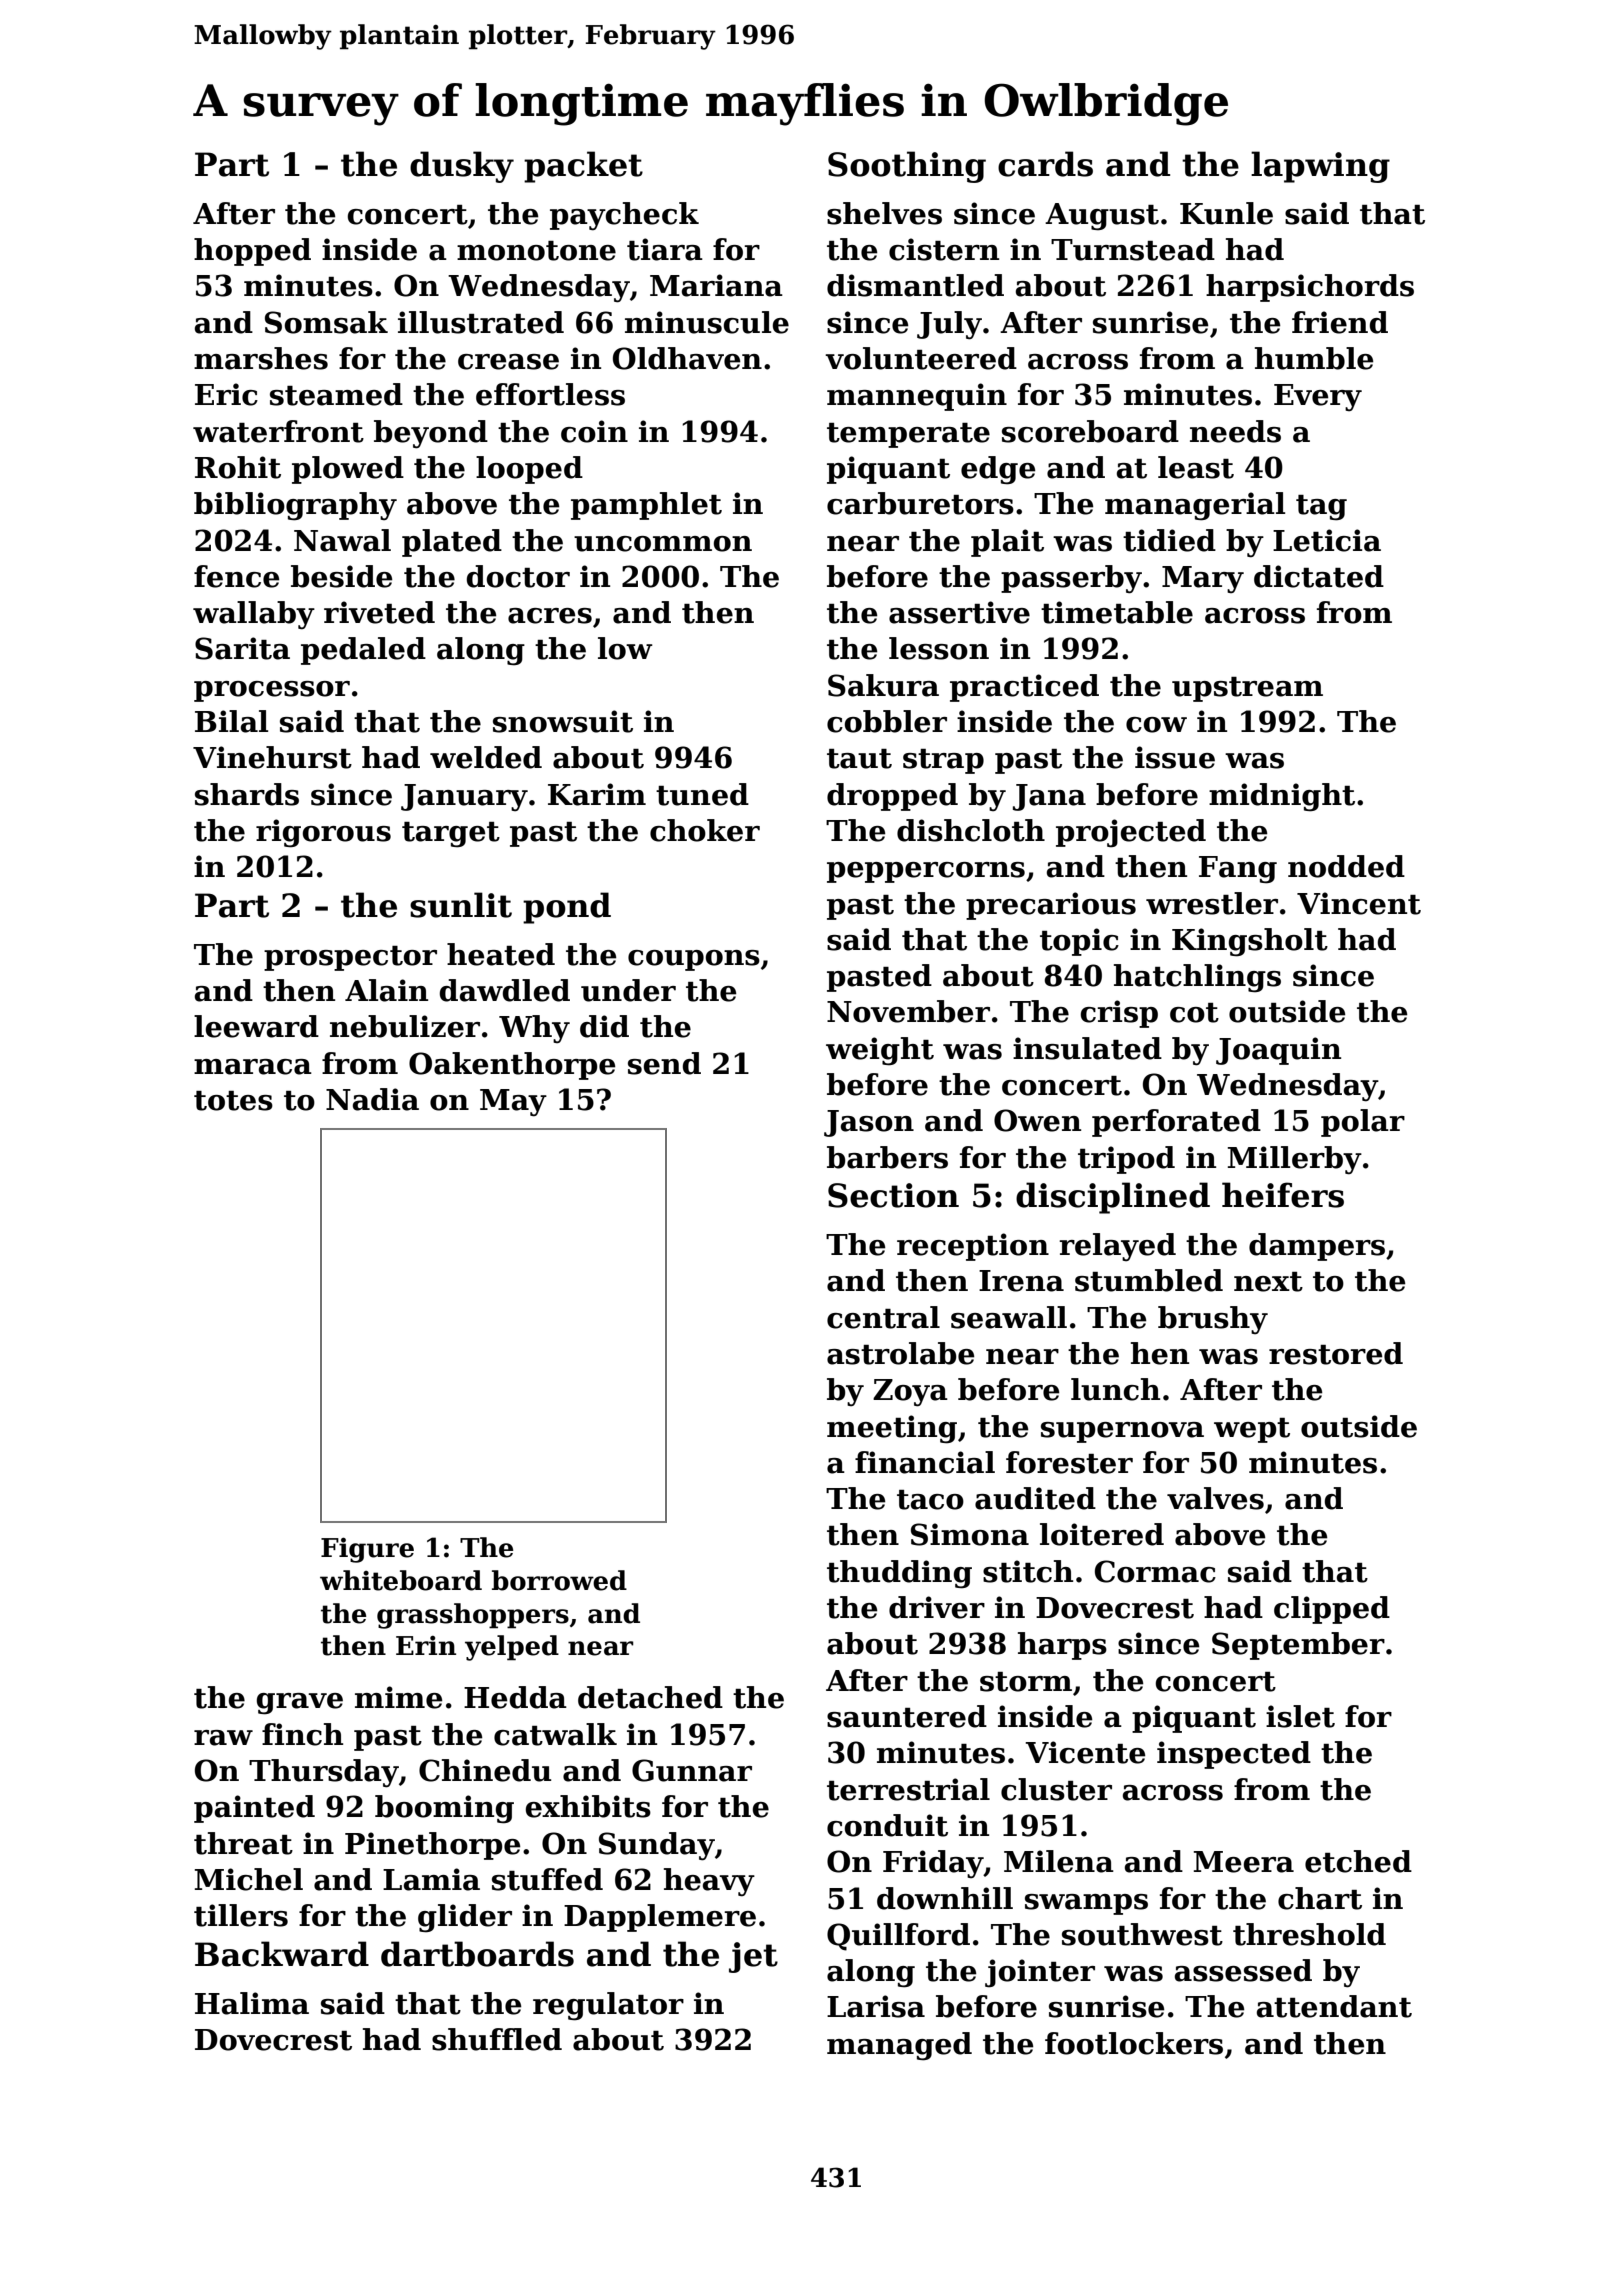 The width and height of the document is (1620, 2292). What do you see at coordinates (559, 1580) in the document?
I see `borrowed` at bounding box center [559, 1580].
